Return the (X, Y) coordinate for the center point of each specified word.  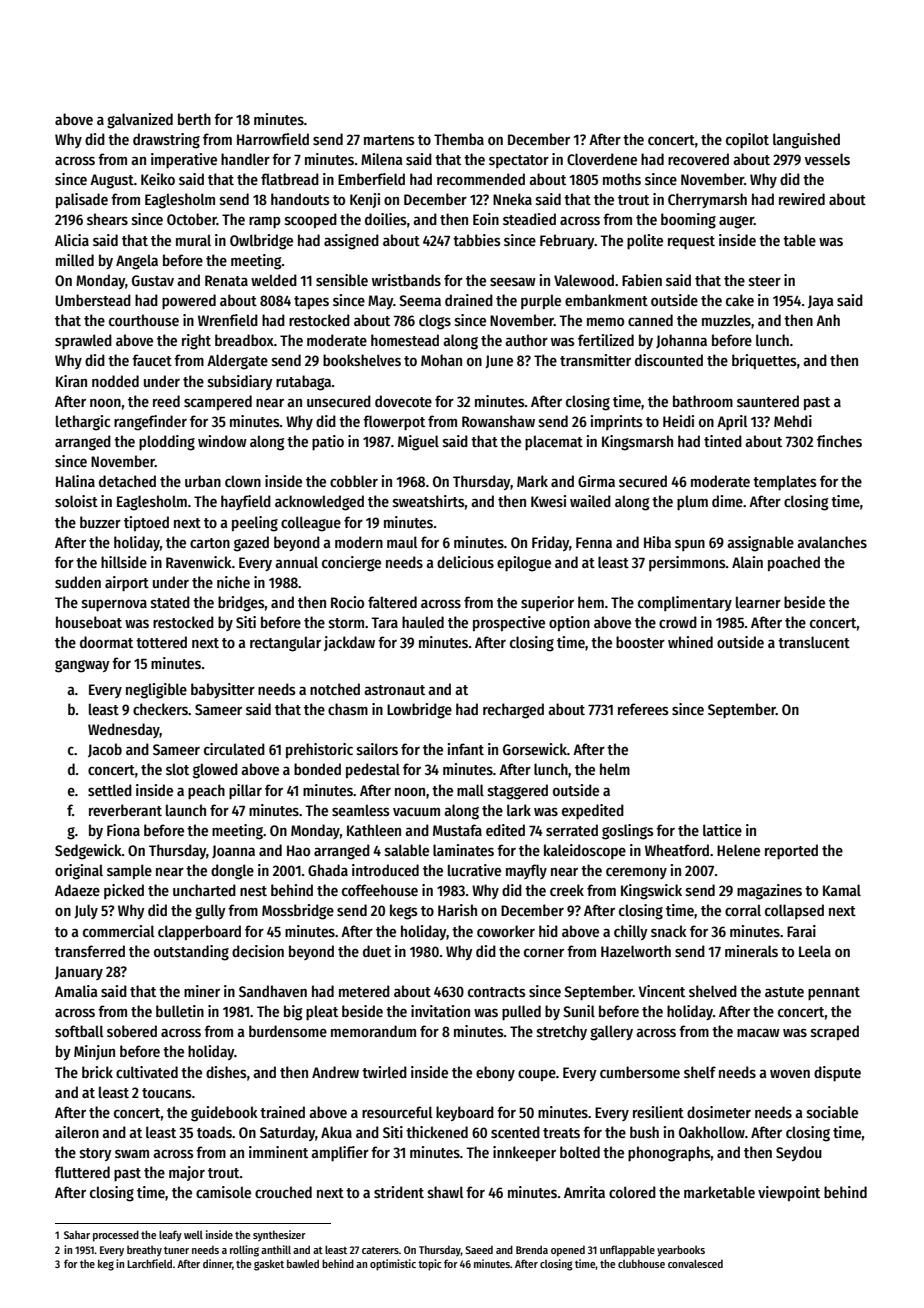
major (187, 1173)
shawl (446, 1192)
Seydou (799, 1153)
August (112, 181)
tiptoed (146, 523)
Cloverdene (602, 159)
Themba (459, 139)
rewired (802, 199)
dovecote (403, 401)
